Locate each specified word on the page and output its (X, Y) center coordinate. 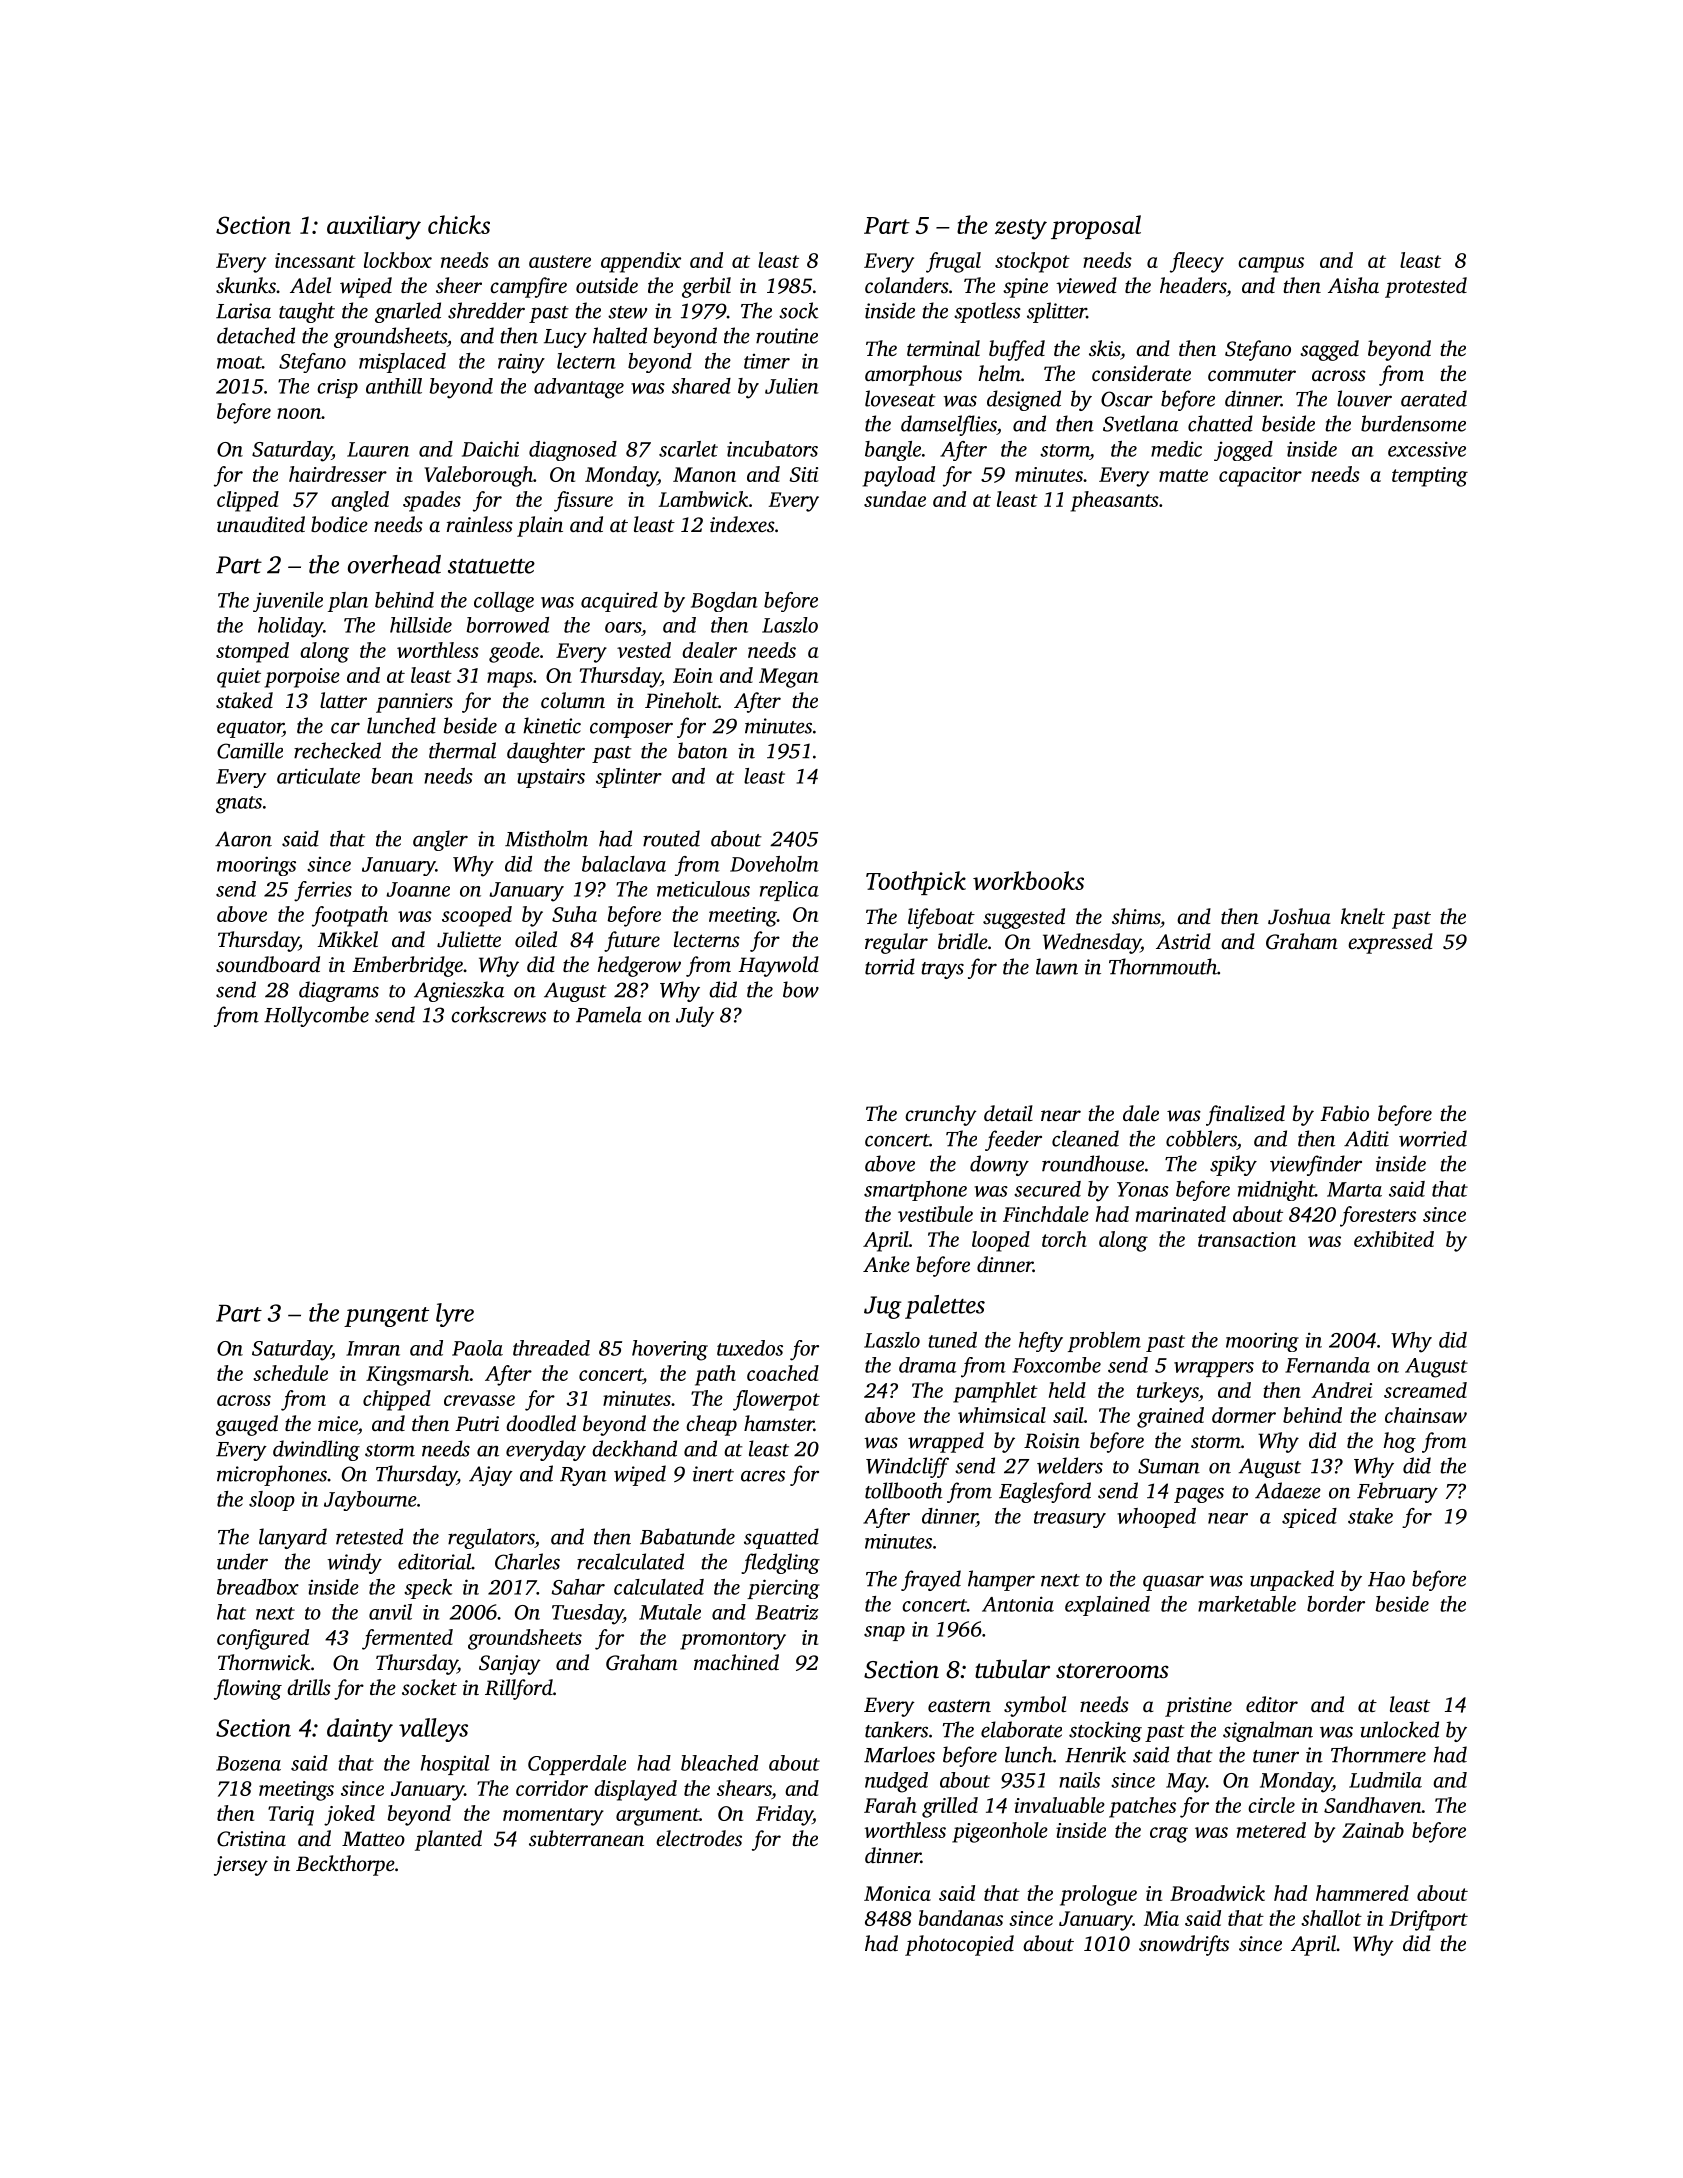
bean (392, 776)
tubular (1012, 1669)
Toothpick (916, 883)
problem (1104, 1342)
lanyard (293, 1538)
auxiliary (374, 227)
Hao (1386, 1579)
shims (1136, 916)
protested (1426, 287)
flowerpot (776, 1400)
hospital (455, 1765)
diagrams (339, 991)
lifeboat (941, 918)
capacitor (1260, 477)
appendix (641, 262)
